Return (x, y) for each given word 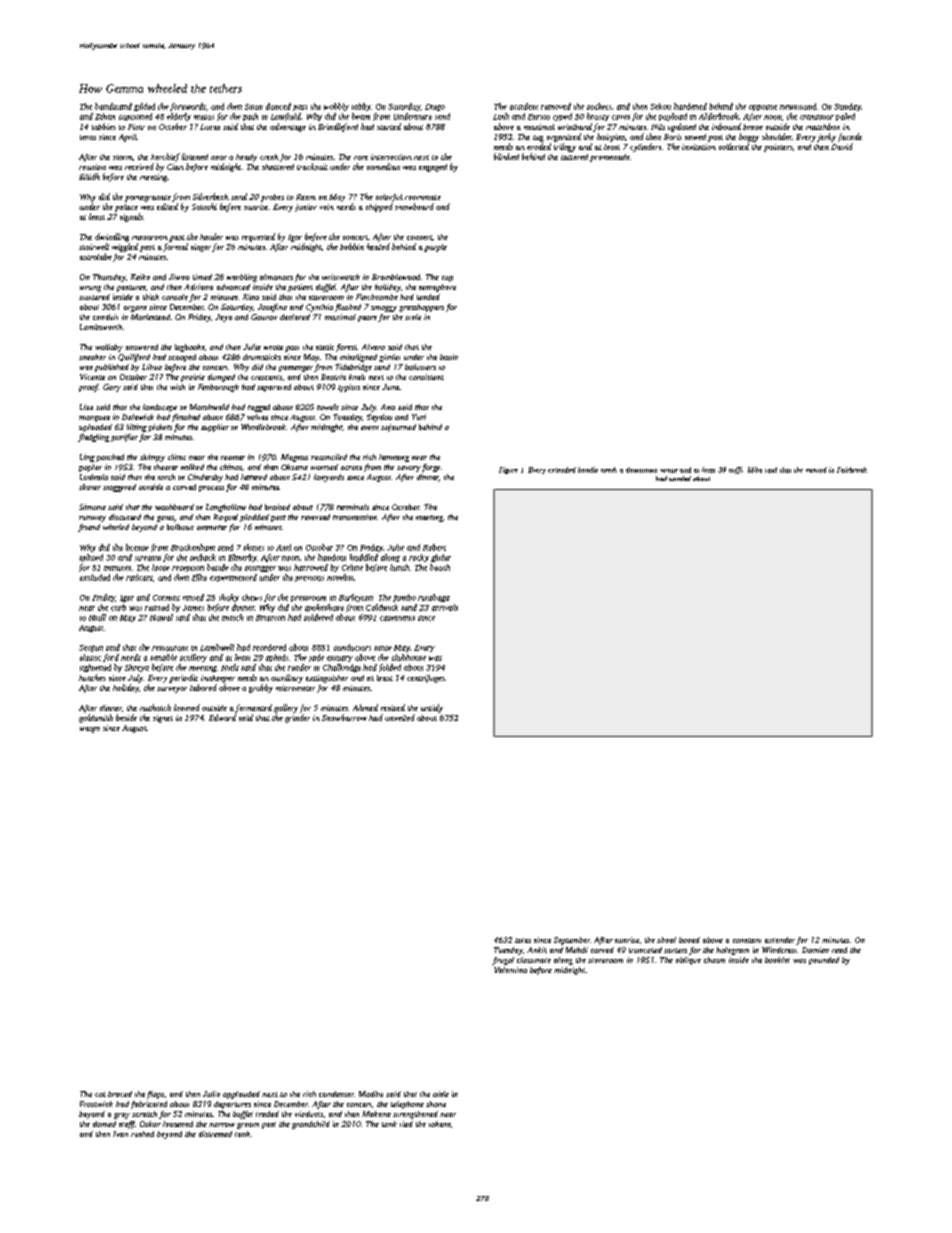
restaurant (170, 648)
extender (780, 940)
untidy (432, 708)
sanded (680, 478)
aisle (441, 1094)
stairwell (94, 246)
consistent (426, 377)
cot (100, 1094)
